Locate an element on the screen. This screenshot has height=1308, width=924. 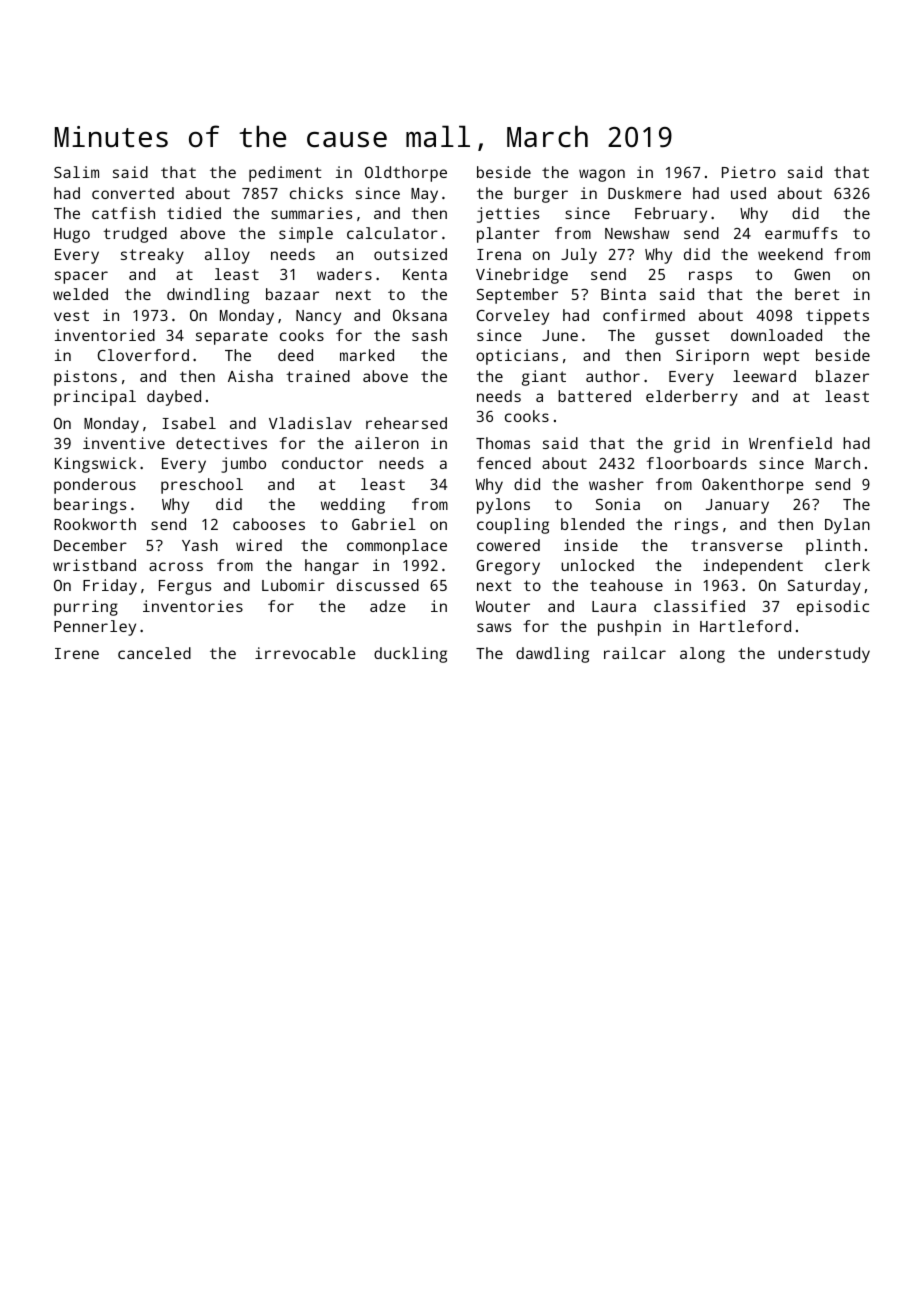
dawdling is located at coordinates (552, 655).
